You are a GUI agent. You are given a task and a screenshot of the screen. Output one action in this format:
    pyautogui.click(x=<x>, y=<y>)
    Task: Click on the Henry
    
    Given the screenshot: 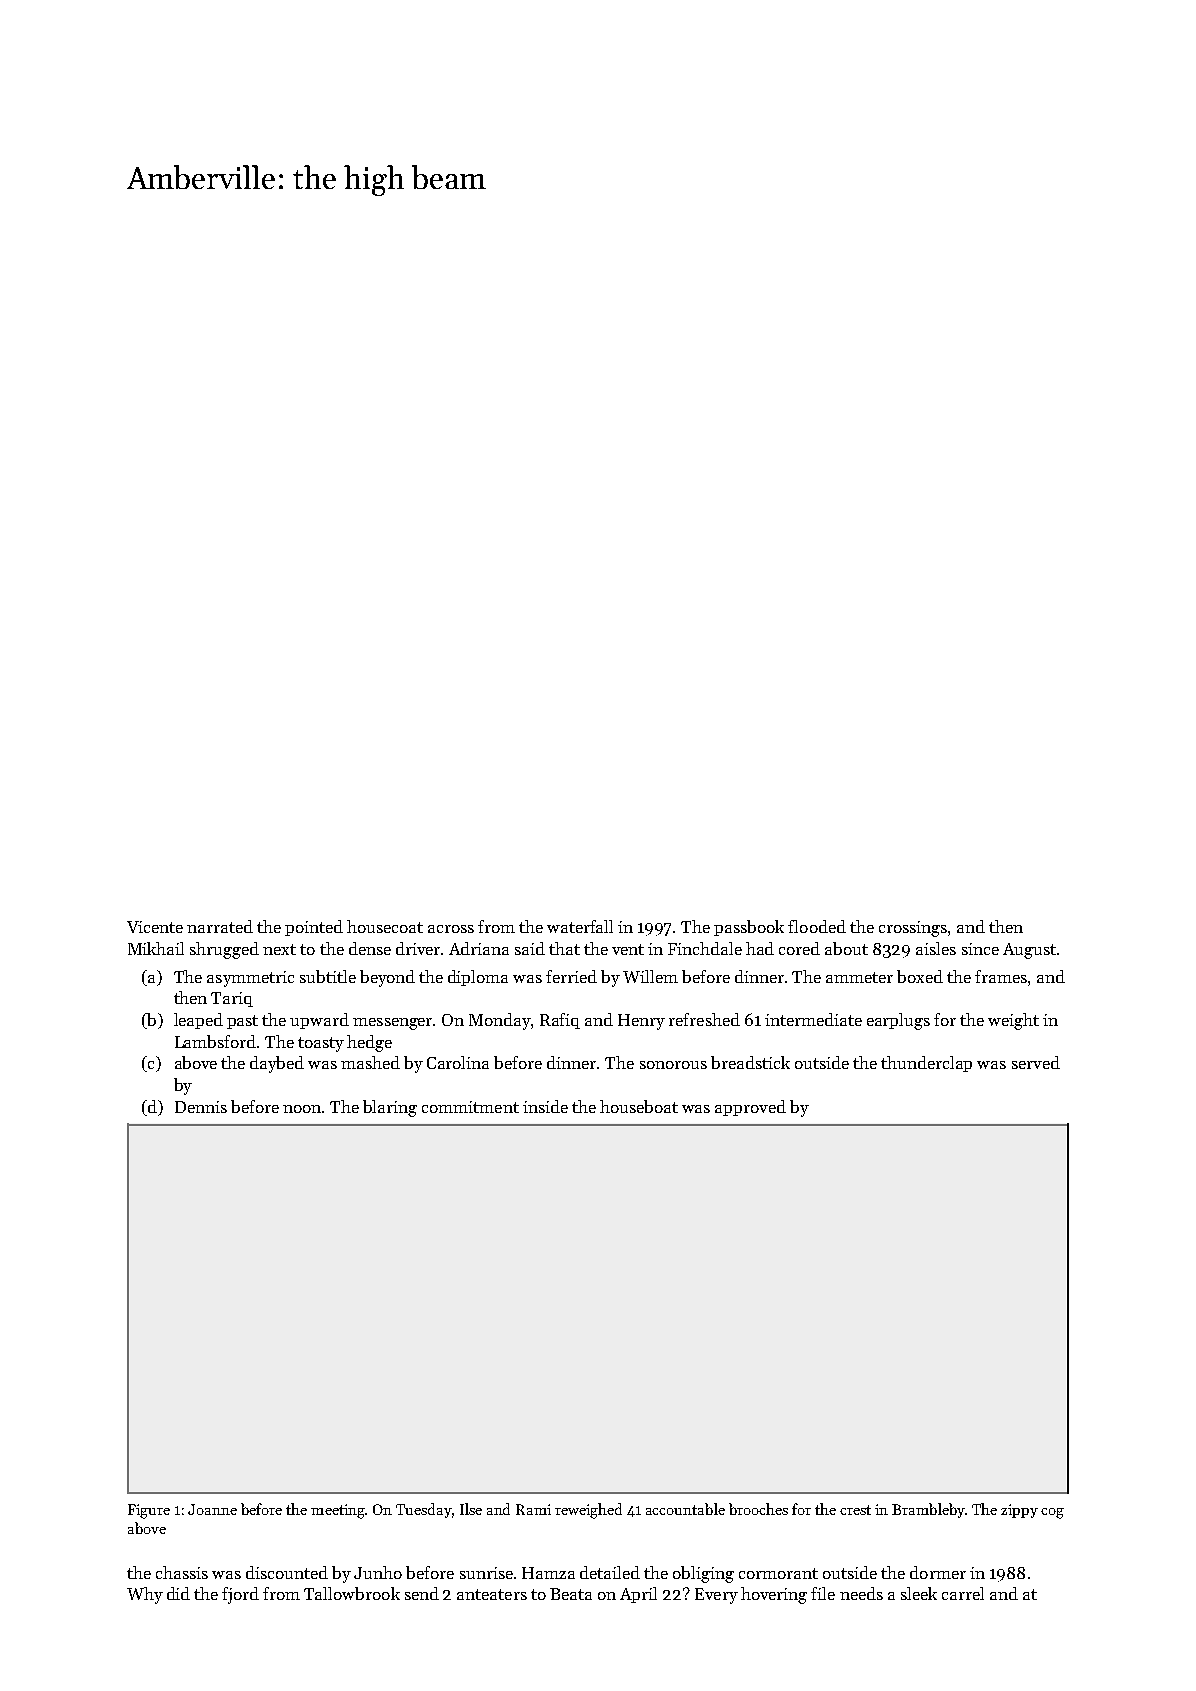 What is the action you would take?
    pyautogui.click(x=641, y=1022)
